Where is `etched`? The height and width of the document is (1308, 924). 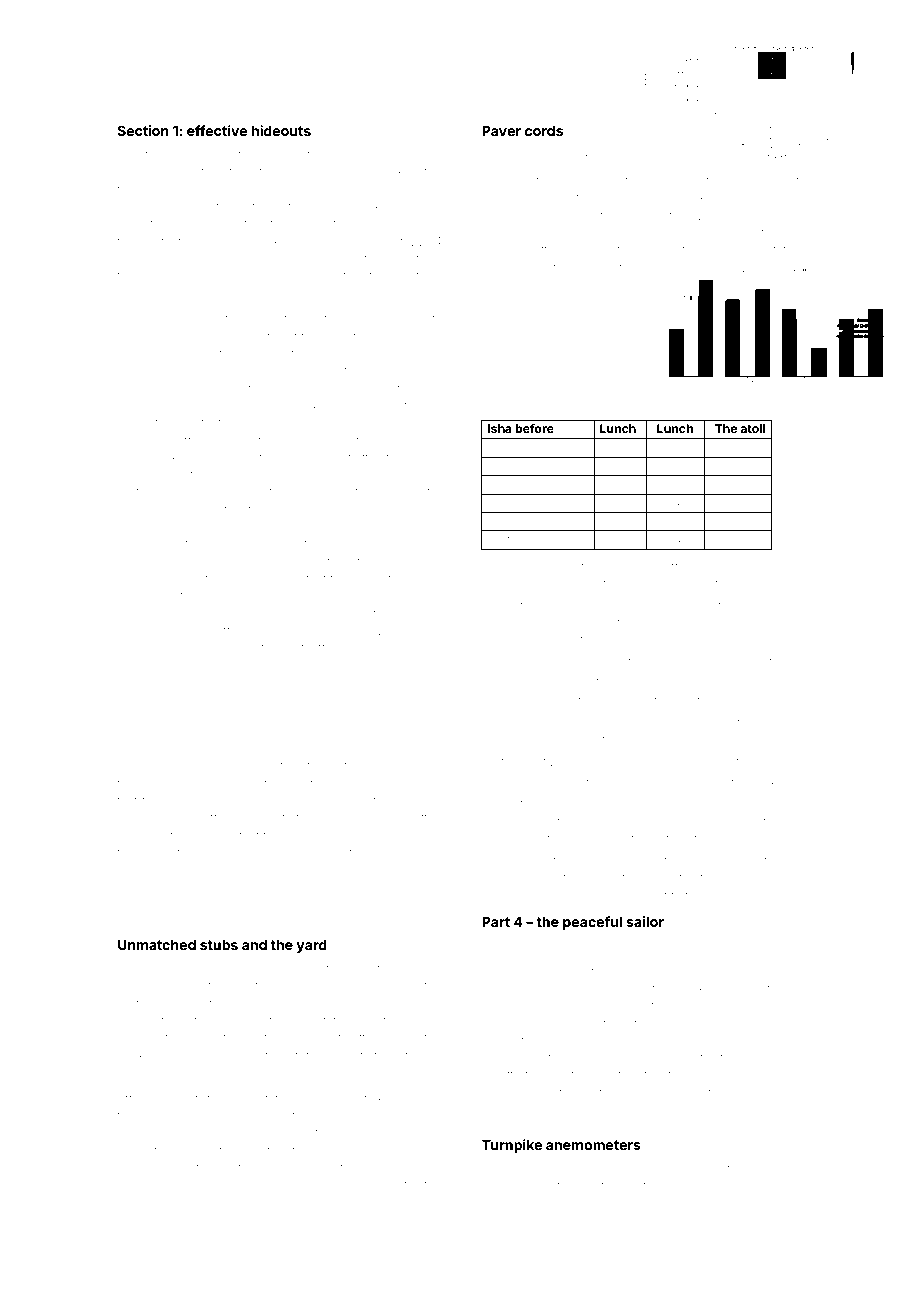
etched is located at coordinates (319, 765).
